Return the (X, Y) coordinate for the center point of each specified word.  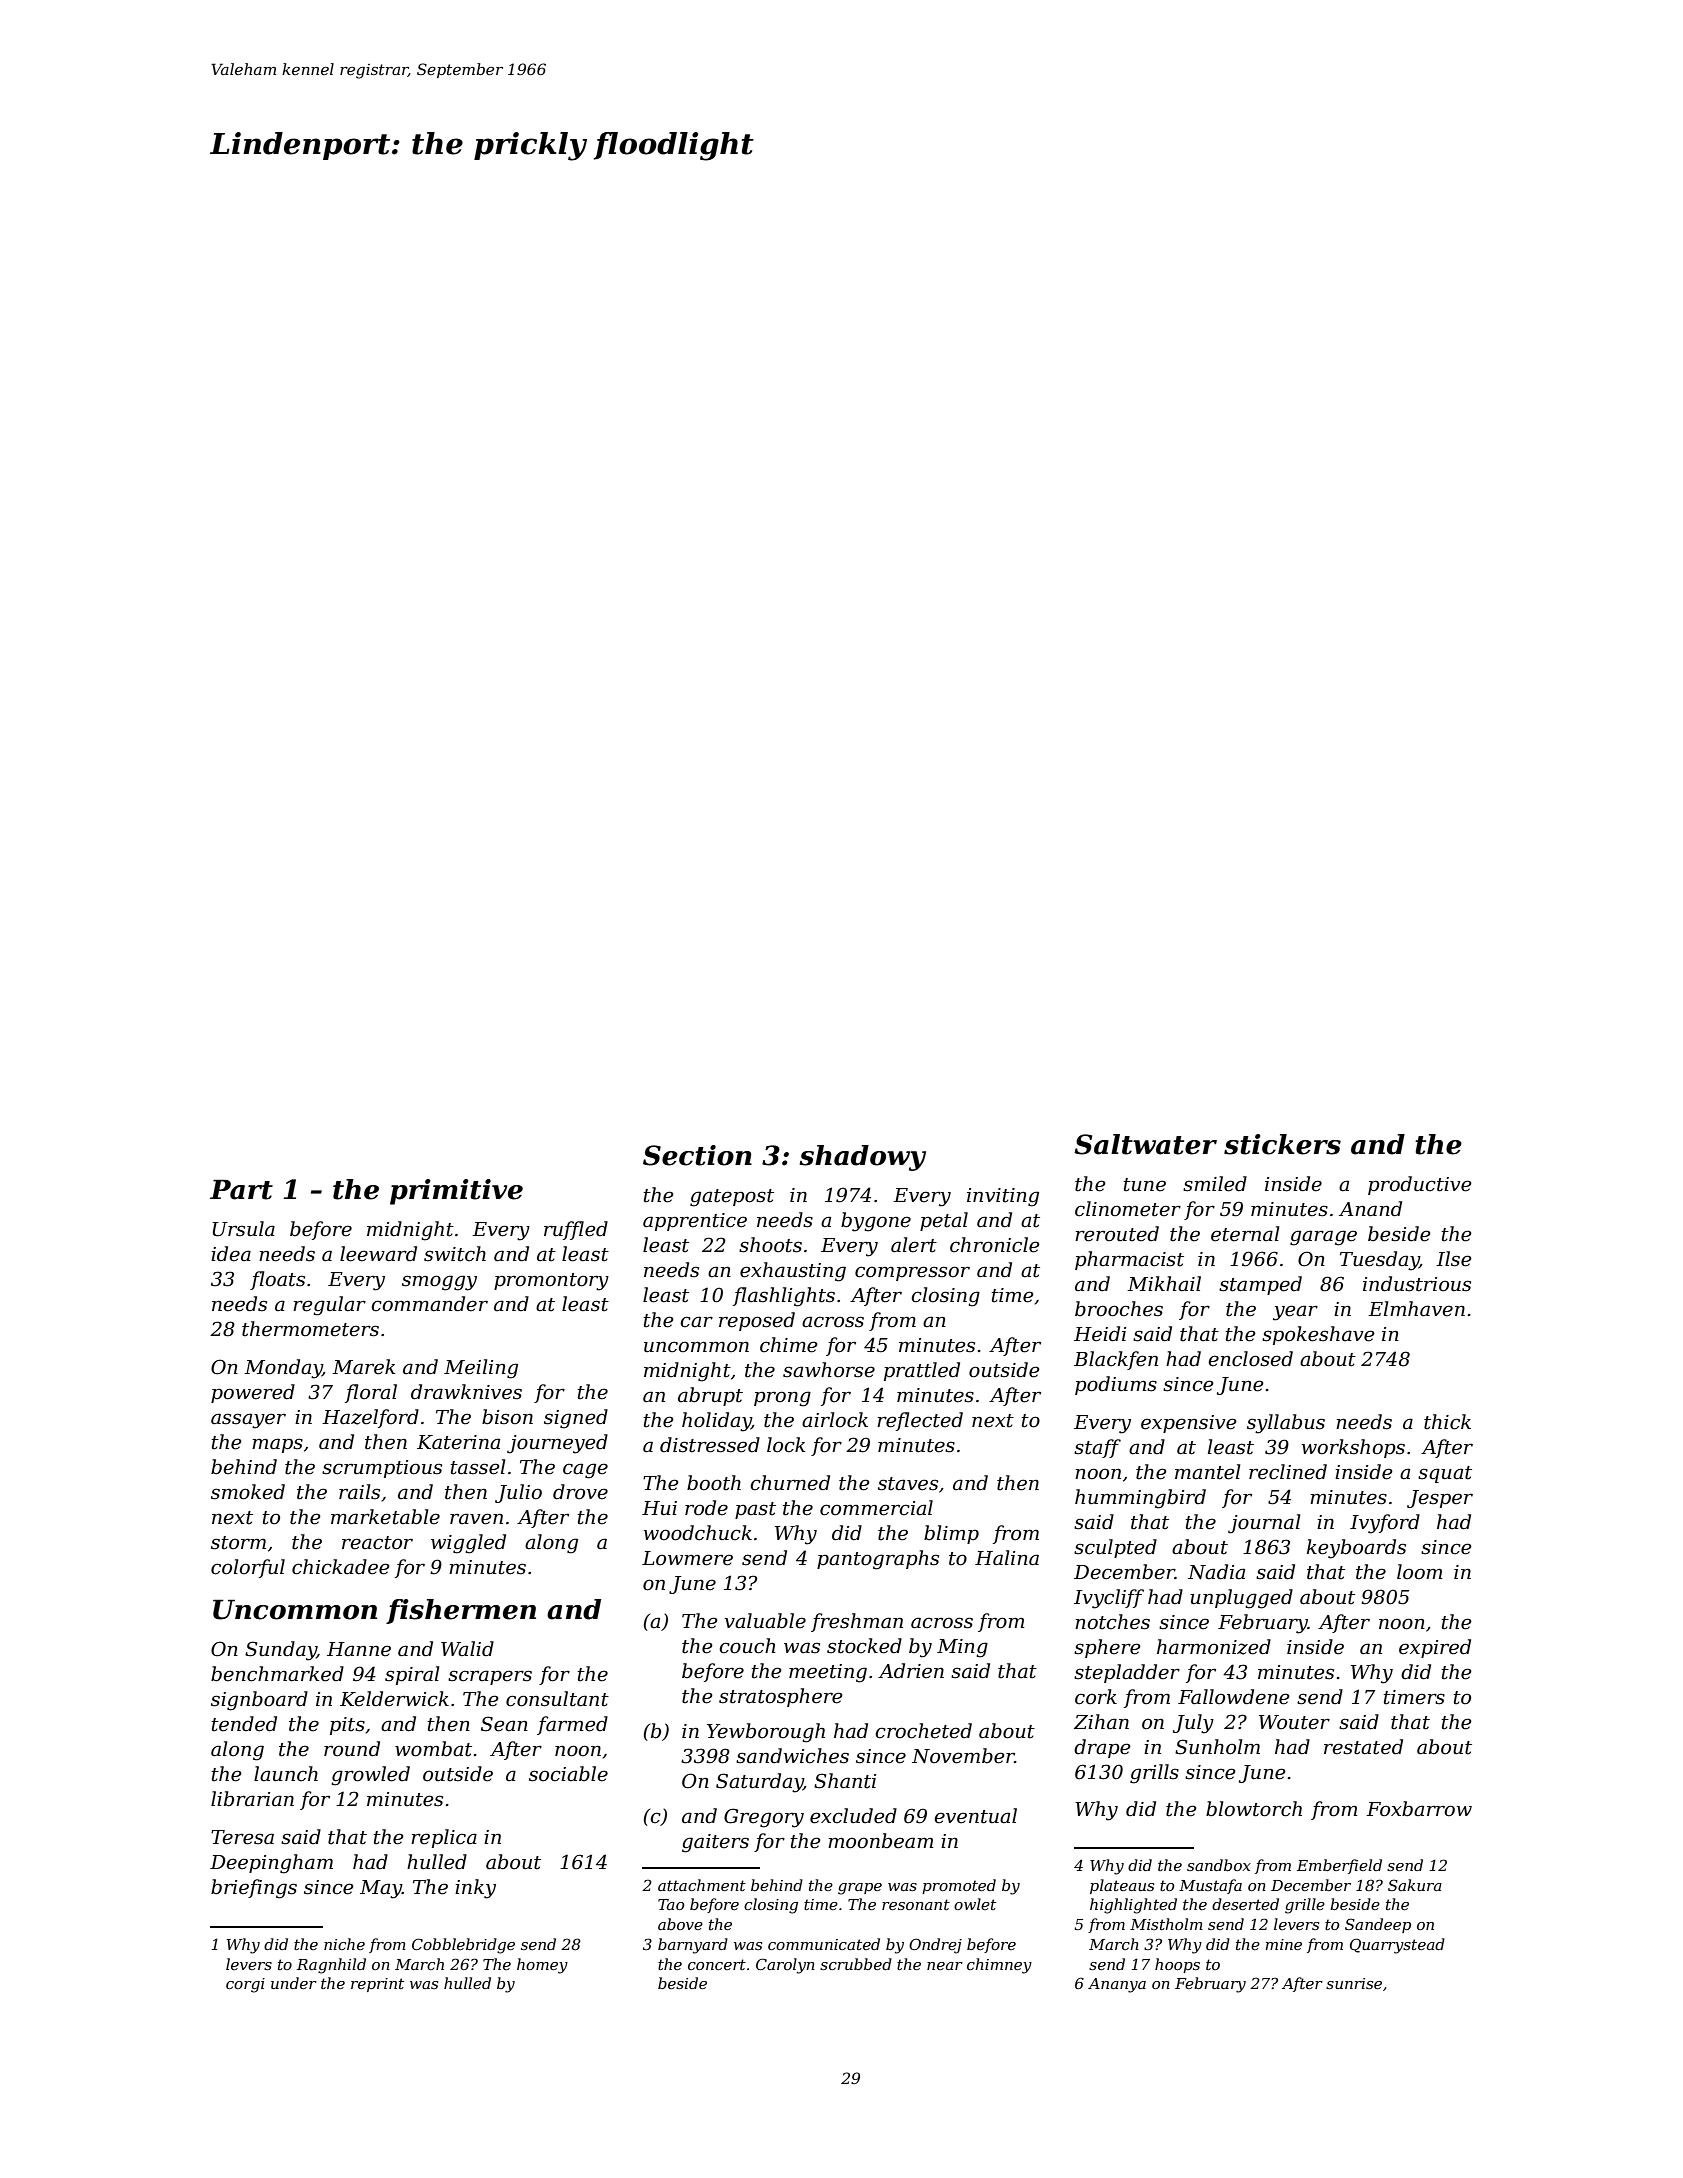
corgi (245, 1985)
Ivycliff (1109, 1599)
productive (1420, 1185)
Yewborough (766, 1733)
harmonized (1214, 1647)
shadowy (863, 1158)
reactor (377, 1543)
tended (244, 1724)
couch (747, 1646)
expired (1435, 1648)
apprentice (695, 1222)
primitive (456, 1192)
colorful (248, 1568)
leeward (378, 1254)
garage (1323, 1238)
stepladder (1127, 1673)
